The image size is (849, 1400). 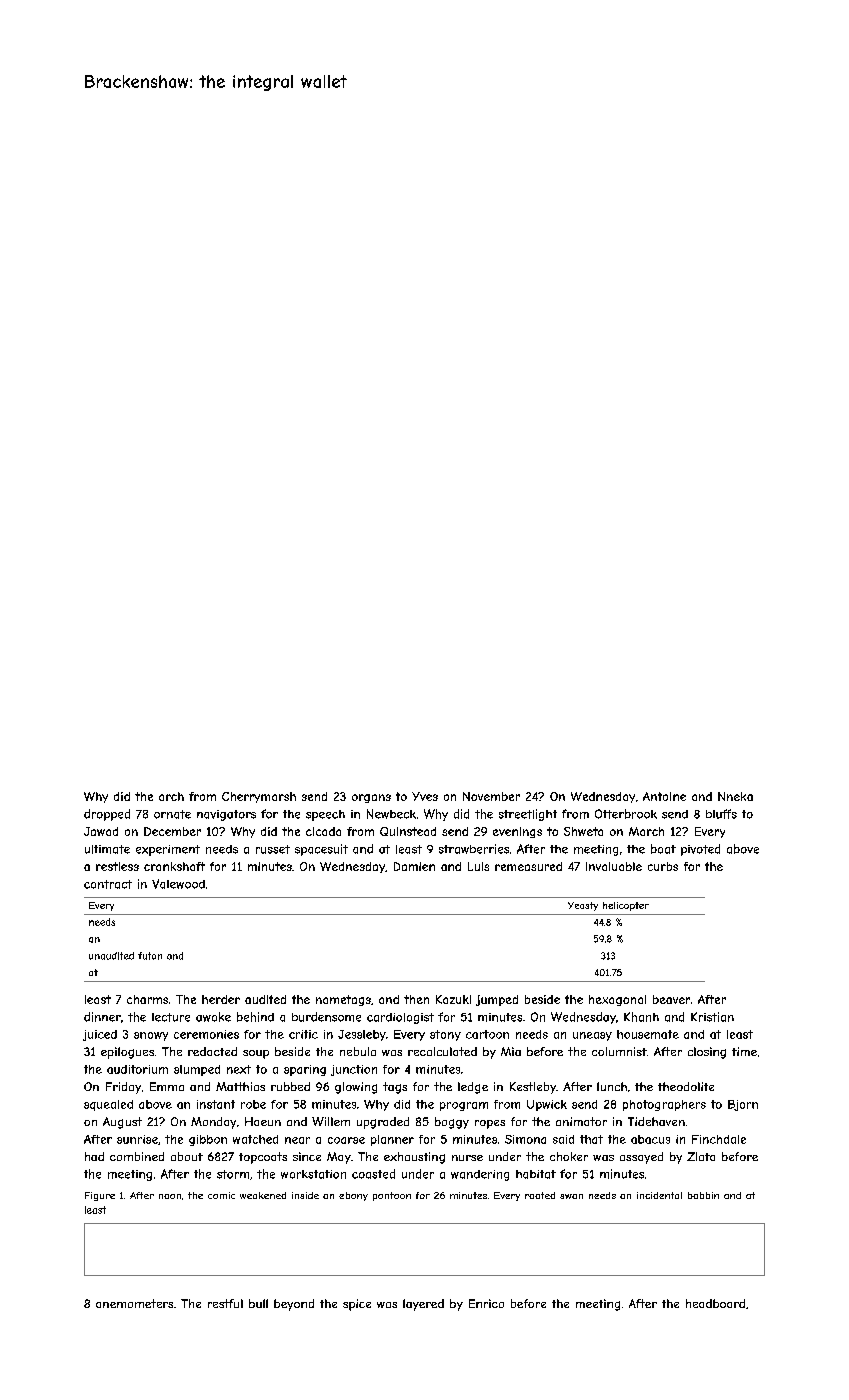 What do you see at coordinates (258, 1303) in the screenshot?
I see `bull` at bounding box center [258, 1303].
